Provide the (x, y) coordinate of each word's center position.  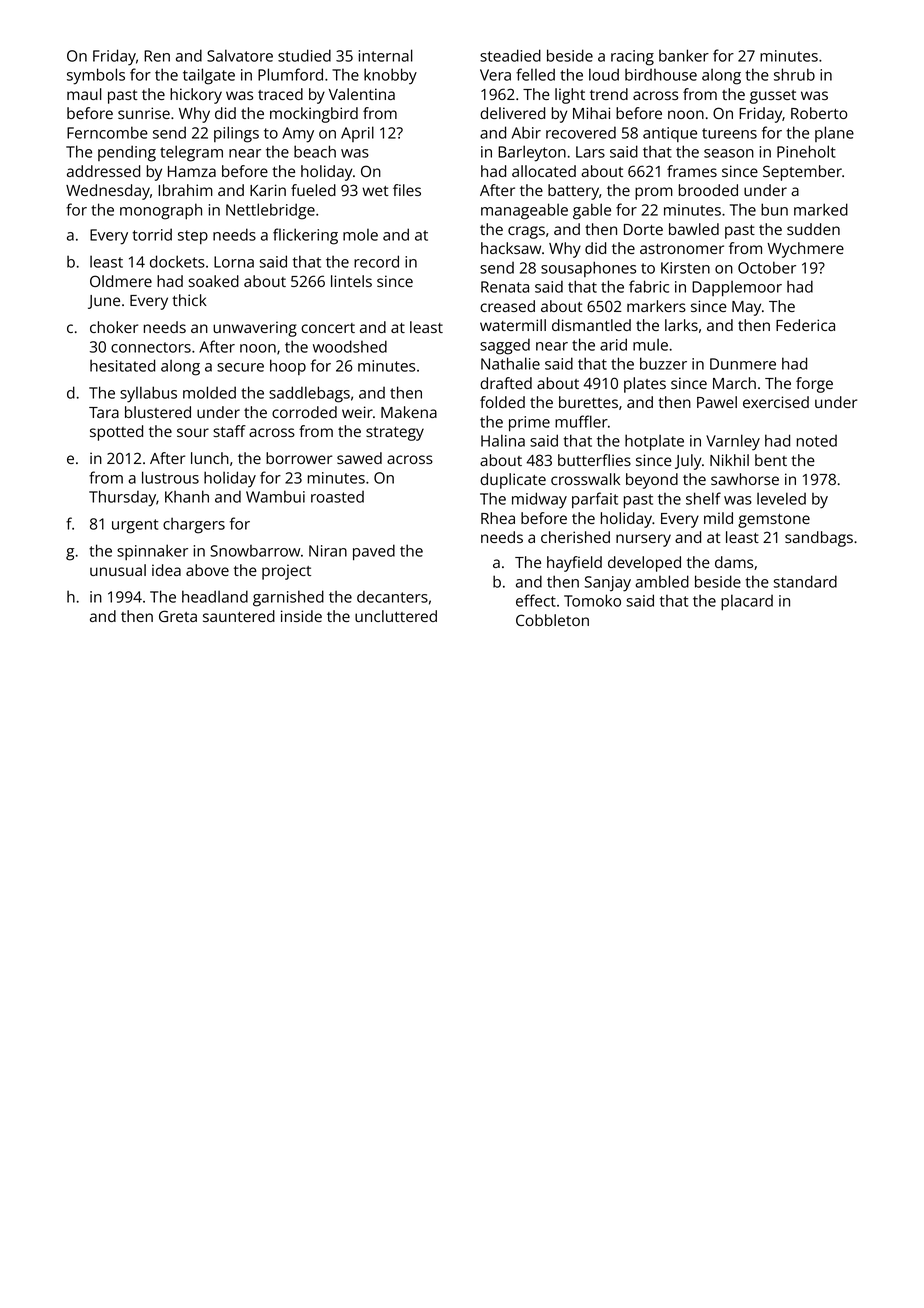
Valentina (362, 94)
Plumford (290, 74)
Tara (104, 412)
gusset (773, 97)
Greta (178, 616)
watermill (513, 325)
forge (814, 385)
